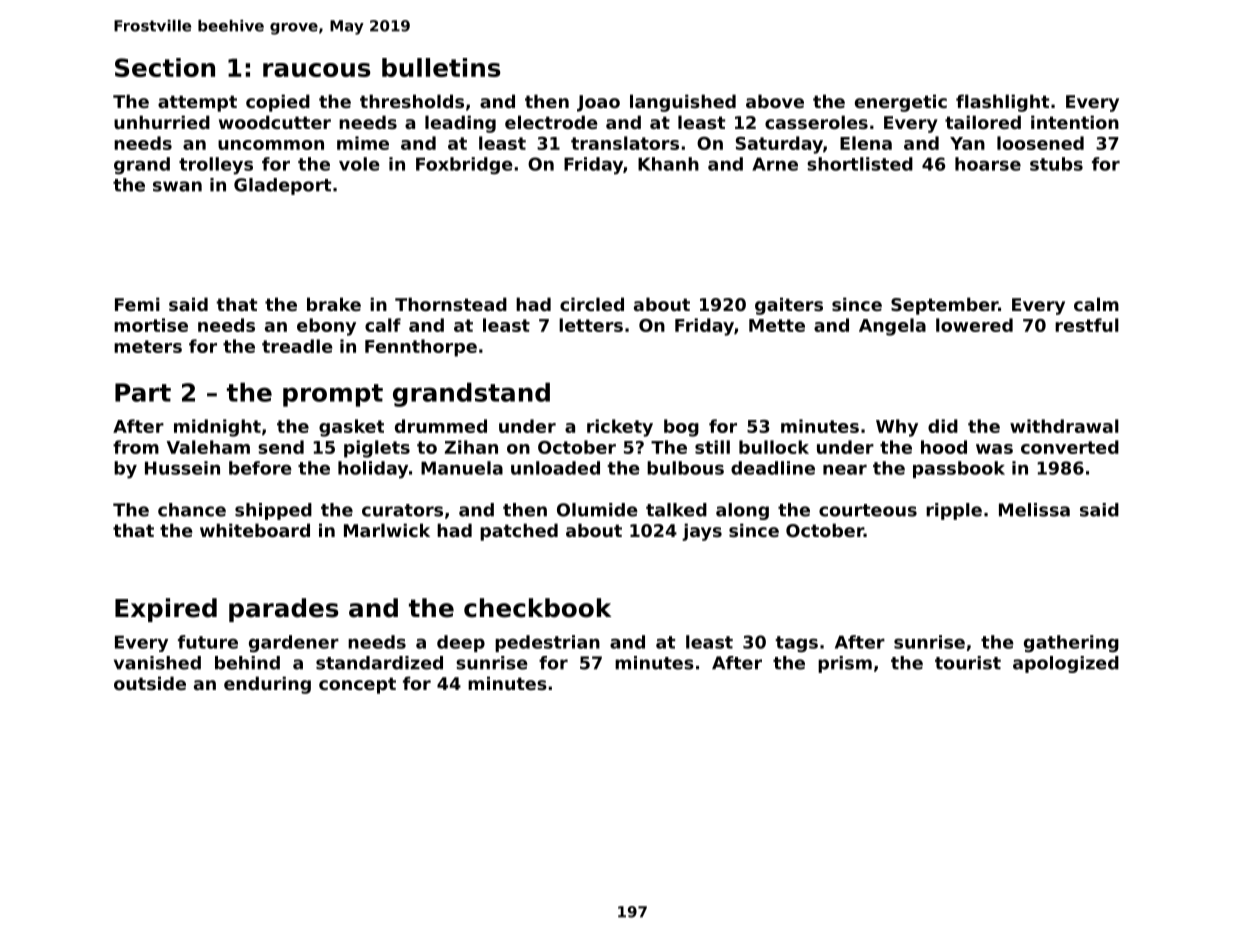 The width and height of the page is (1233, 952). What do you see at coordinates (137, 304) in the page?
I see `Femi` at bounding box center [137, 304].
